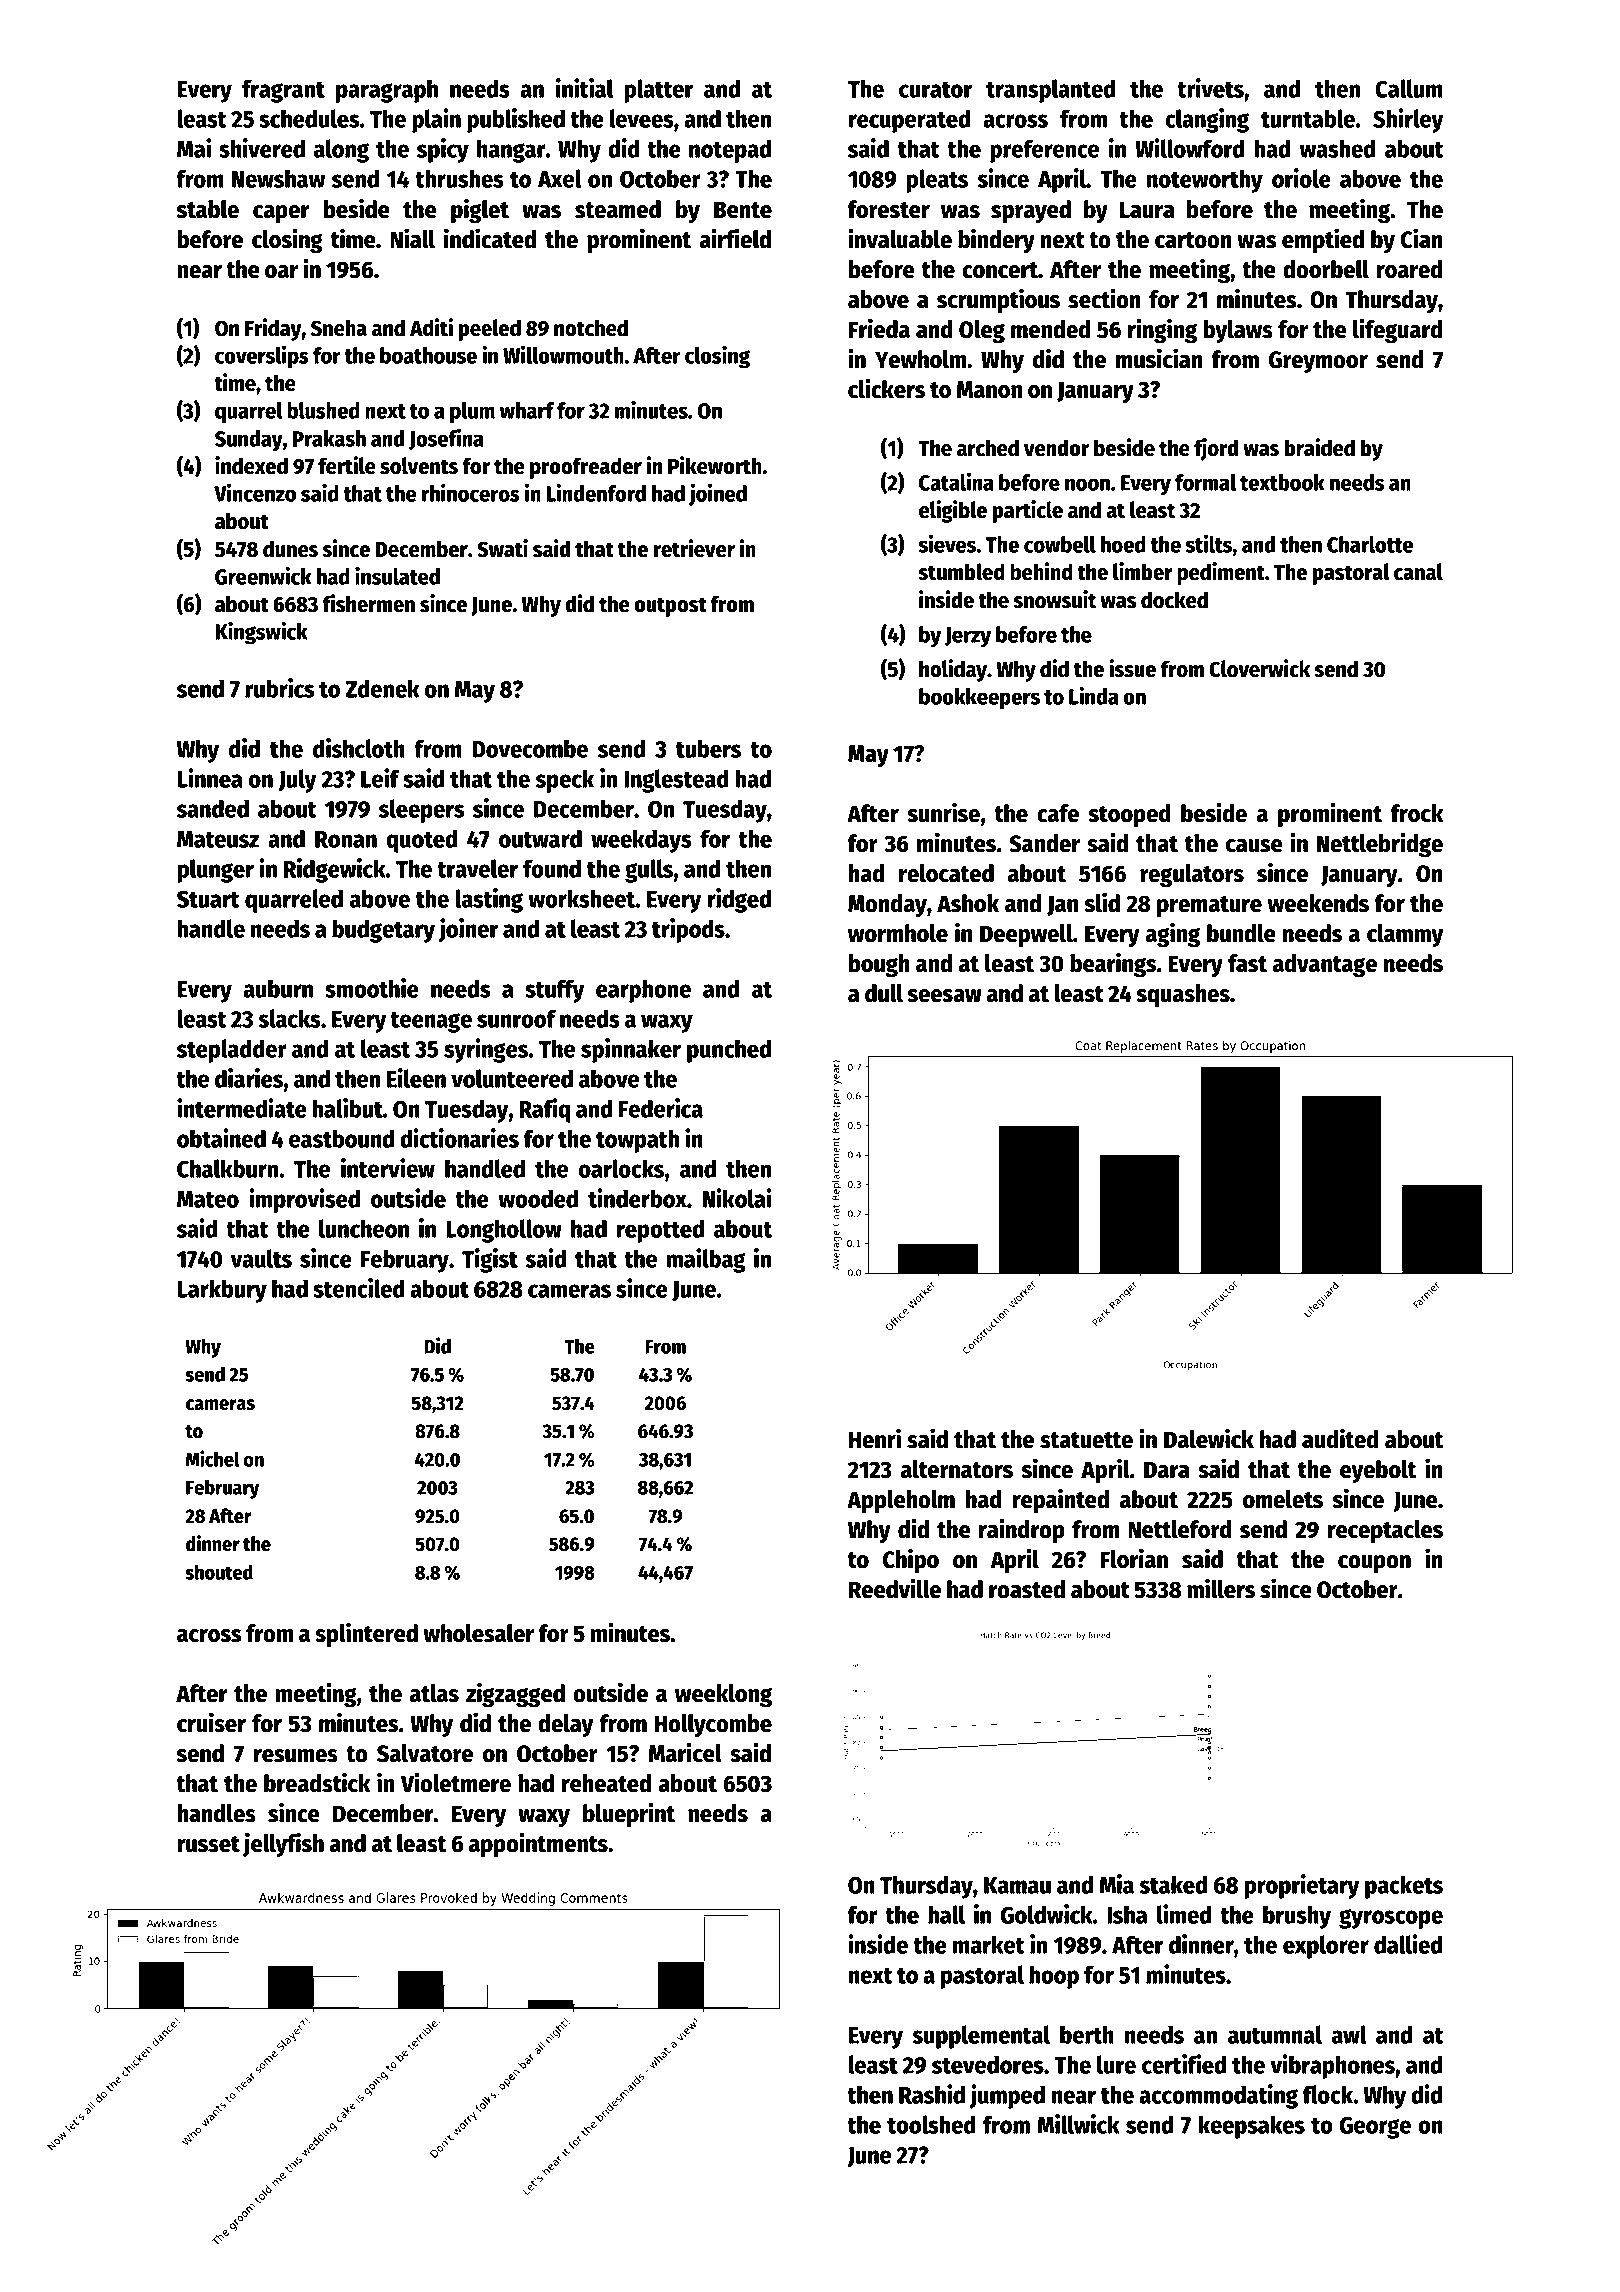 The width and height of the document is (1620, 2292). Describe the element at coordinates (538, 1844) in the document. I see `appointments` at that location.
